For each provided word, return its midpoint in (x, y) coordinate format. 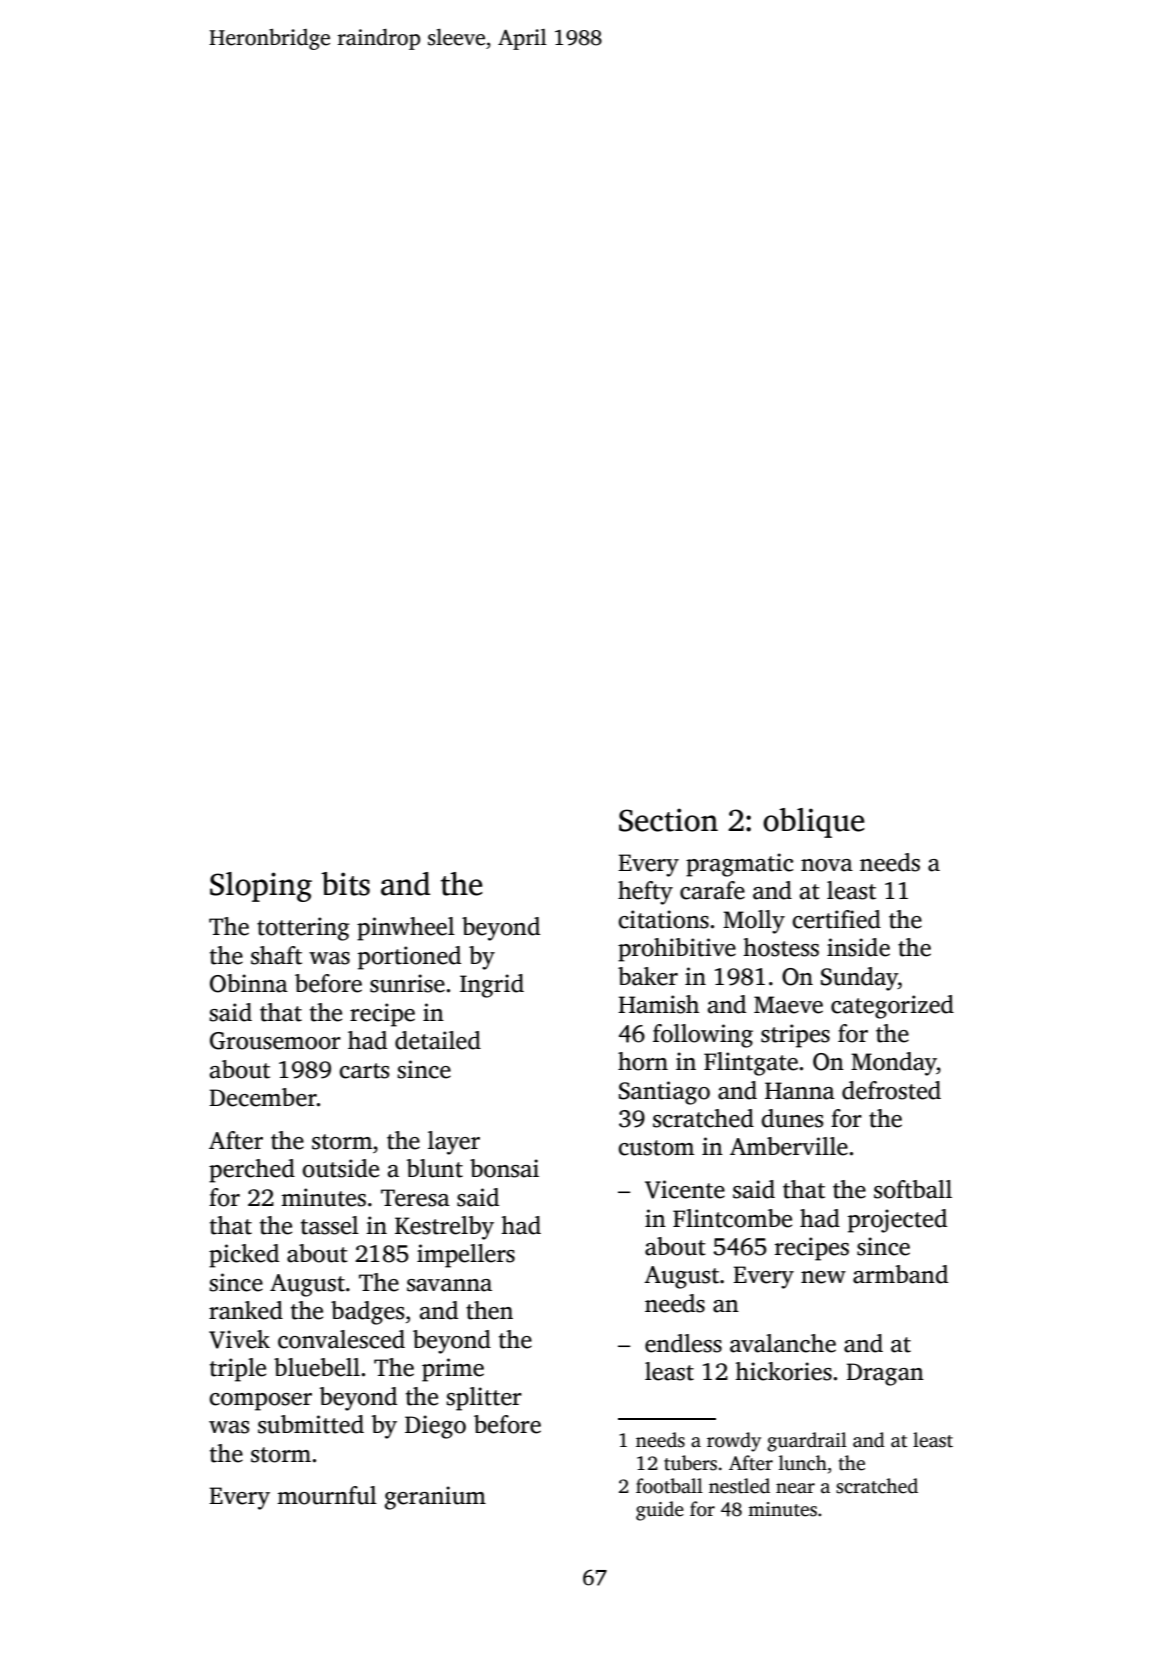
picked (244, 1256)
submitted (311, 1424)
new (823, 1277)
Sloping (261, 887)
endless (683, 1343)
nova (827, 865)
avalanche (783, 1343)
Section (668, 820)
